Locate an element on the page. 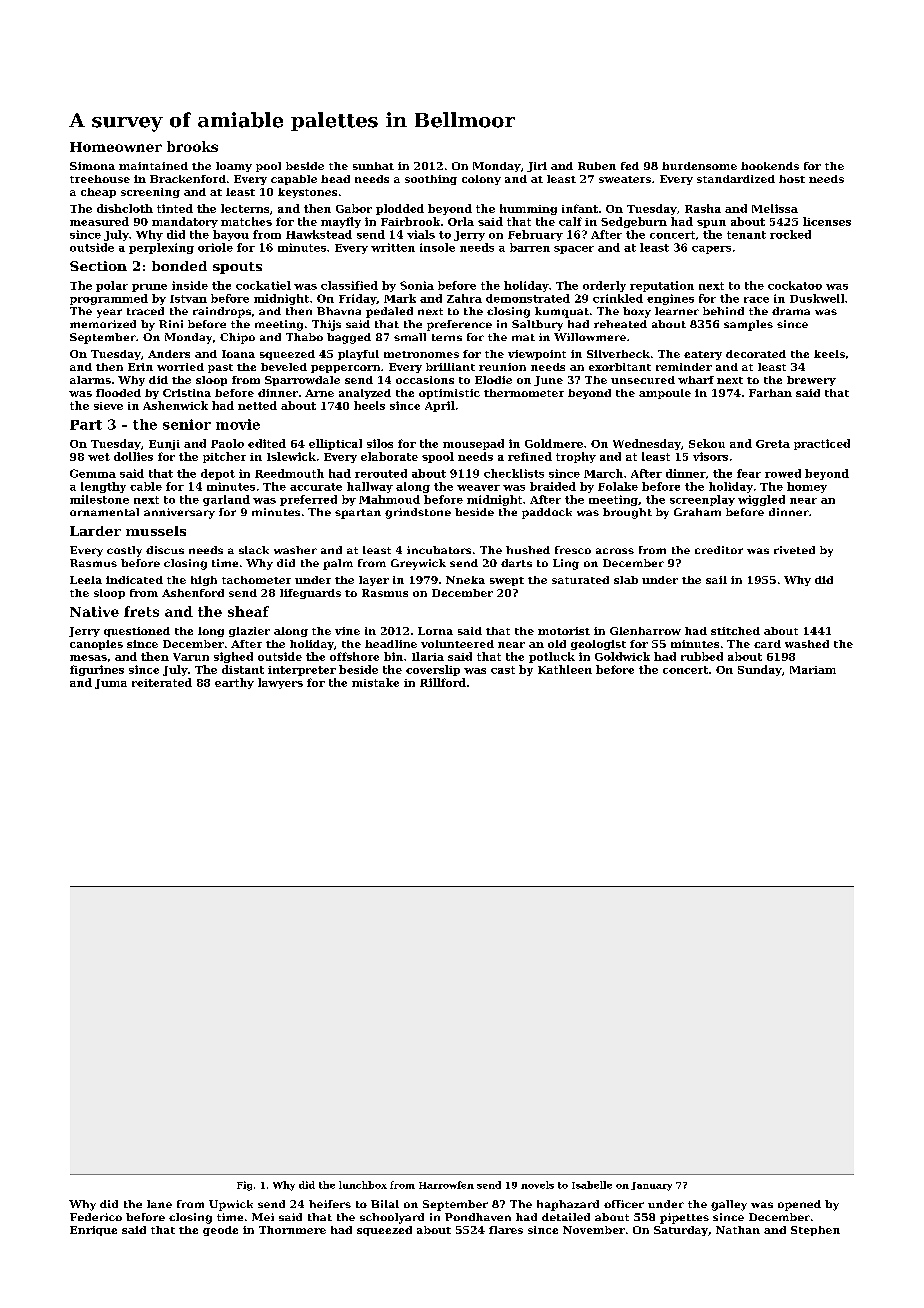  lane is located at coordinates (159, 1204).
